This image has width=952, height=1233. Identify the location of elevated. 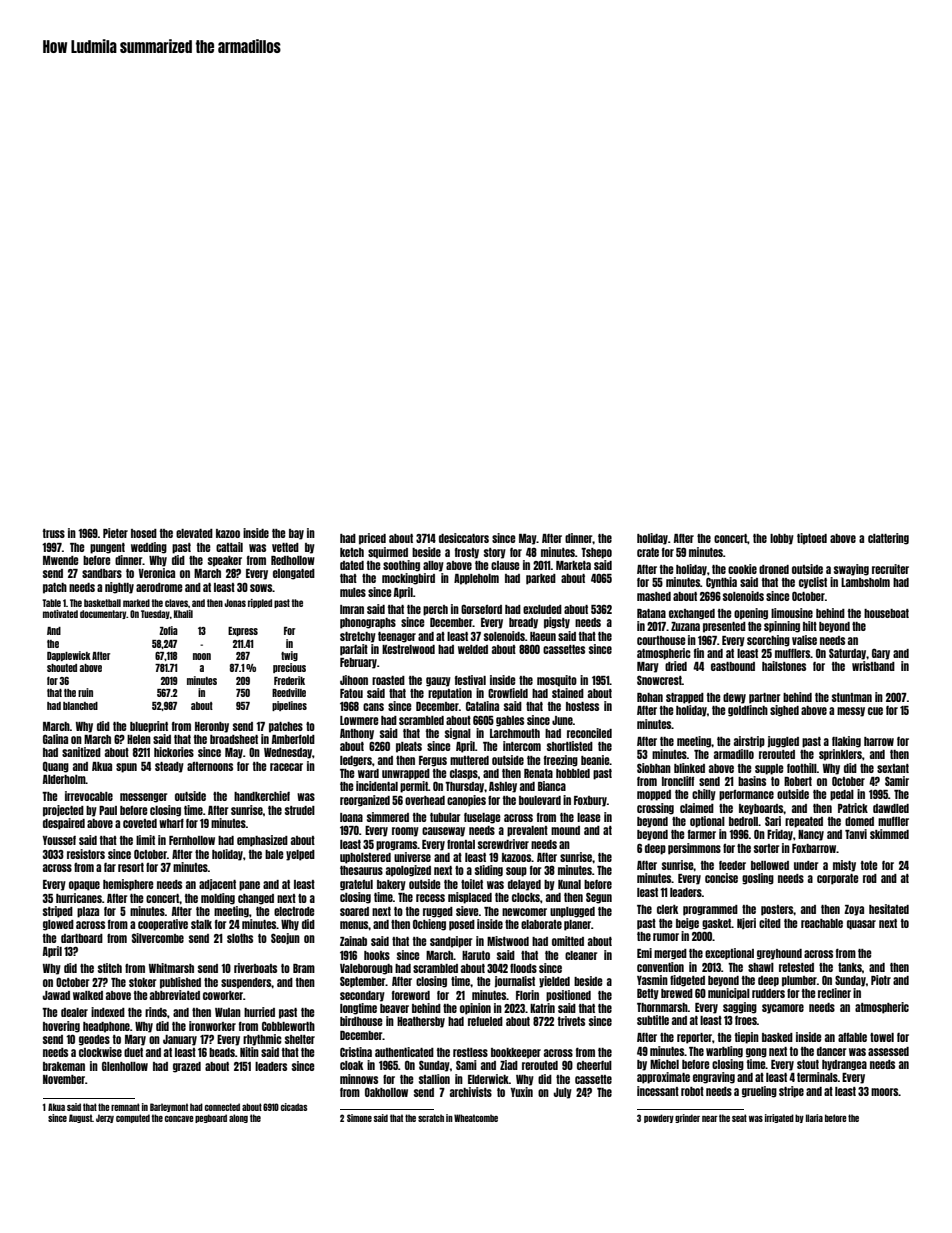
(194, 533).
